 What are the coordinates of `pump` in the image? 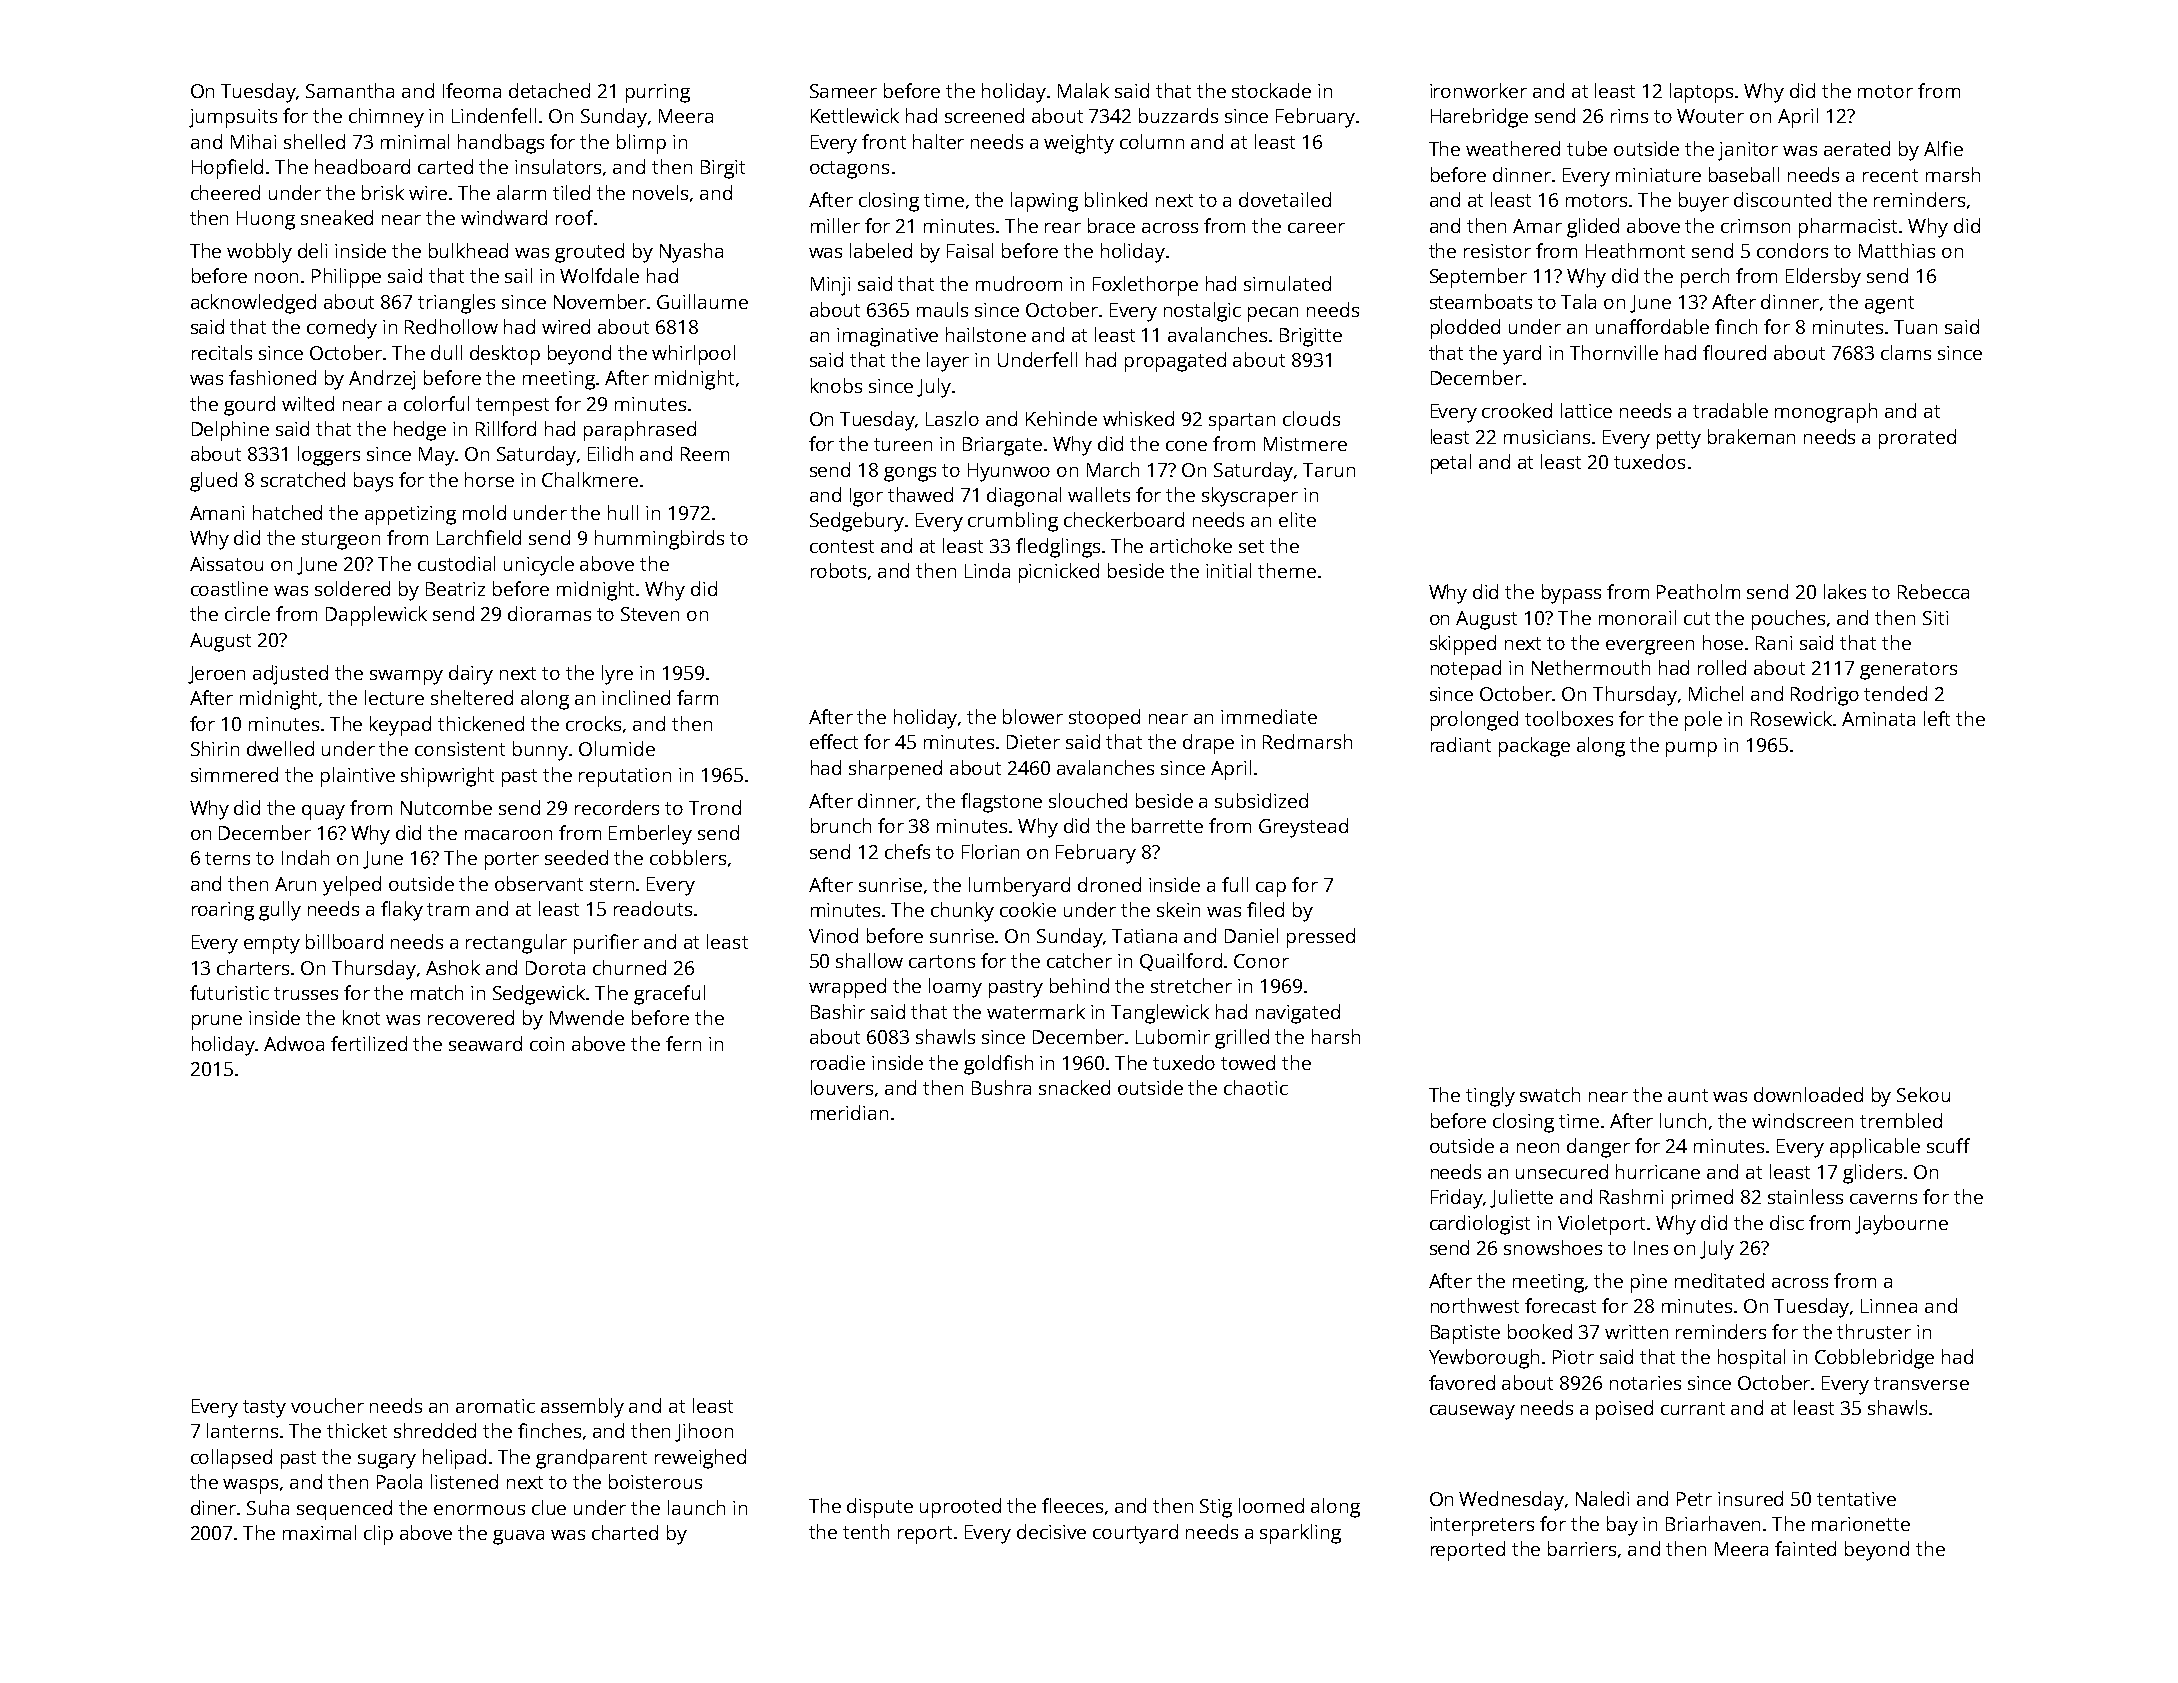 It's located at (1691, 749).
